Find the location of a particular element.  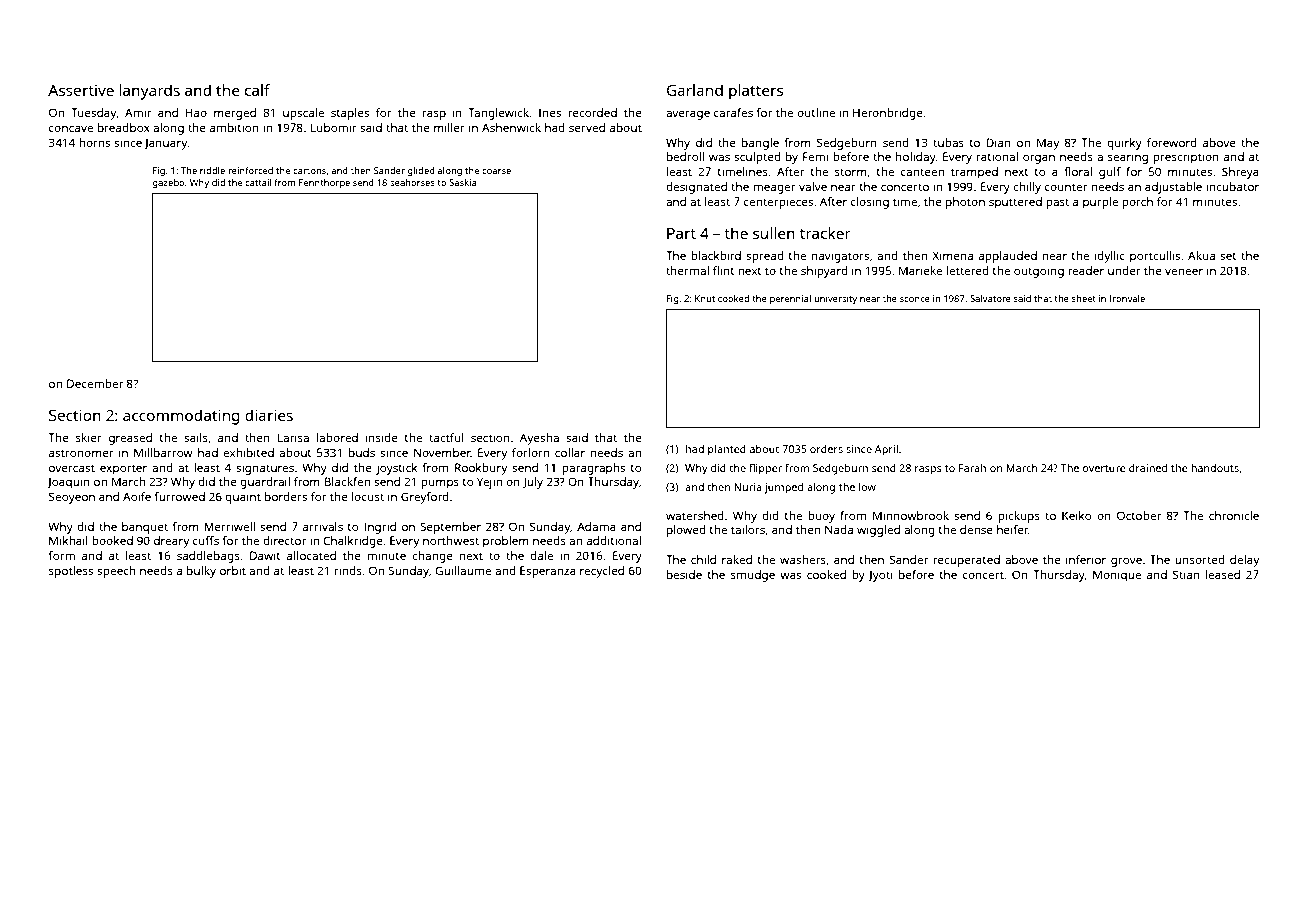

Garland is located at coordinates (695, 90).
